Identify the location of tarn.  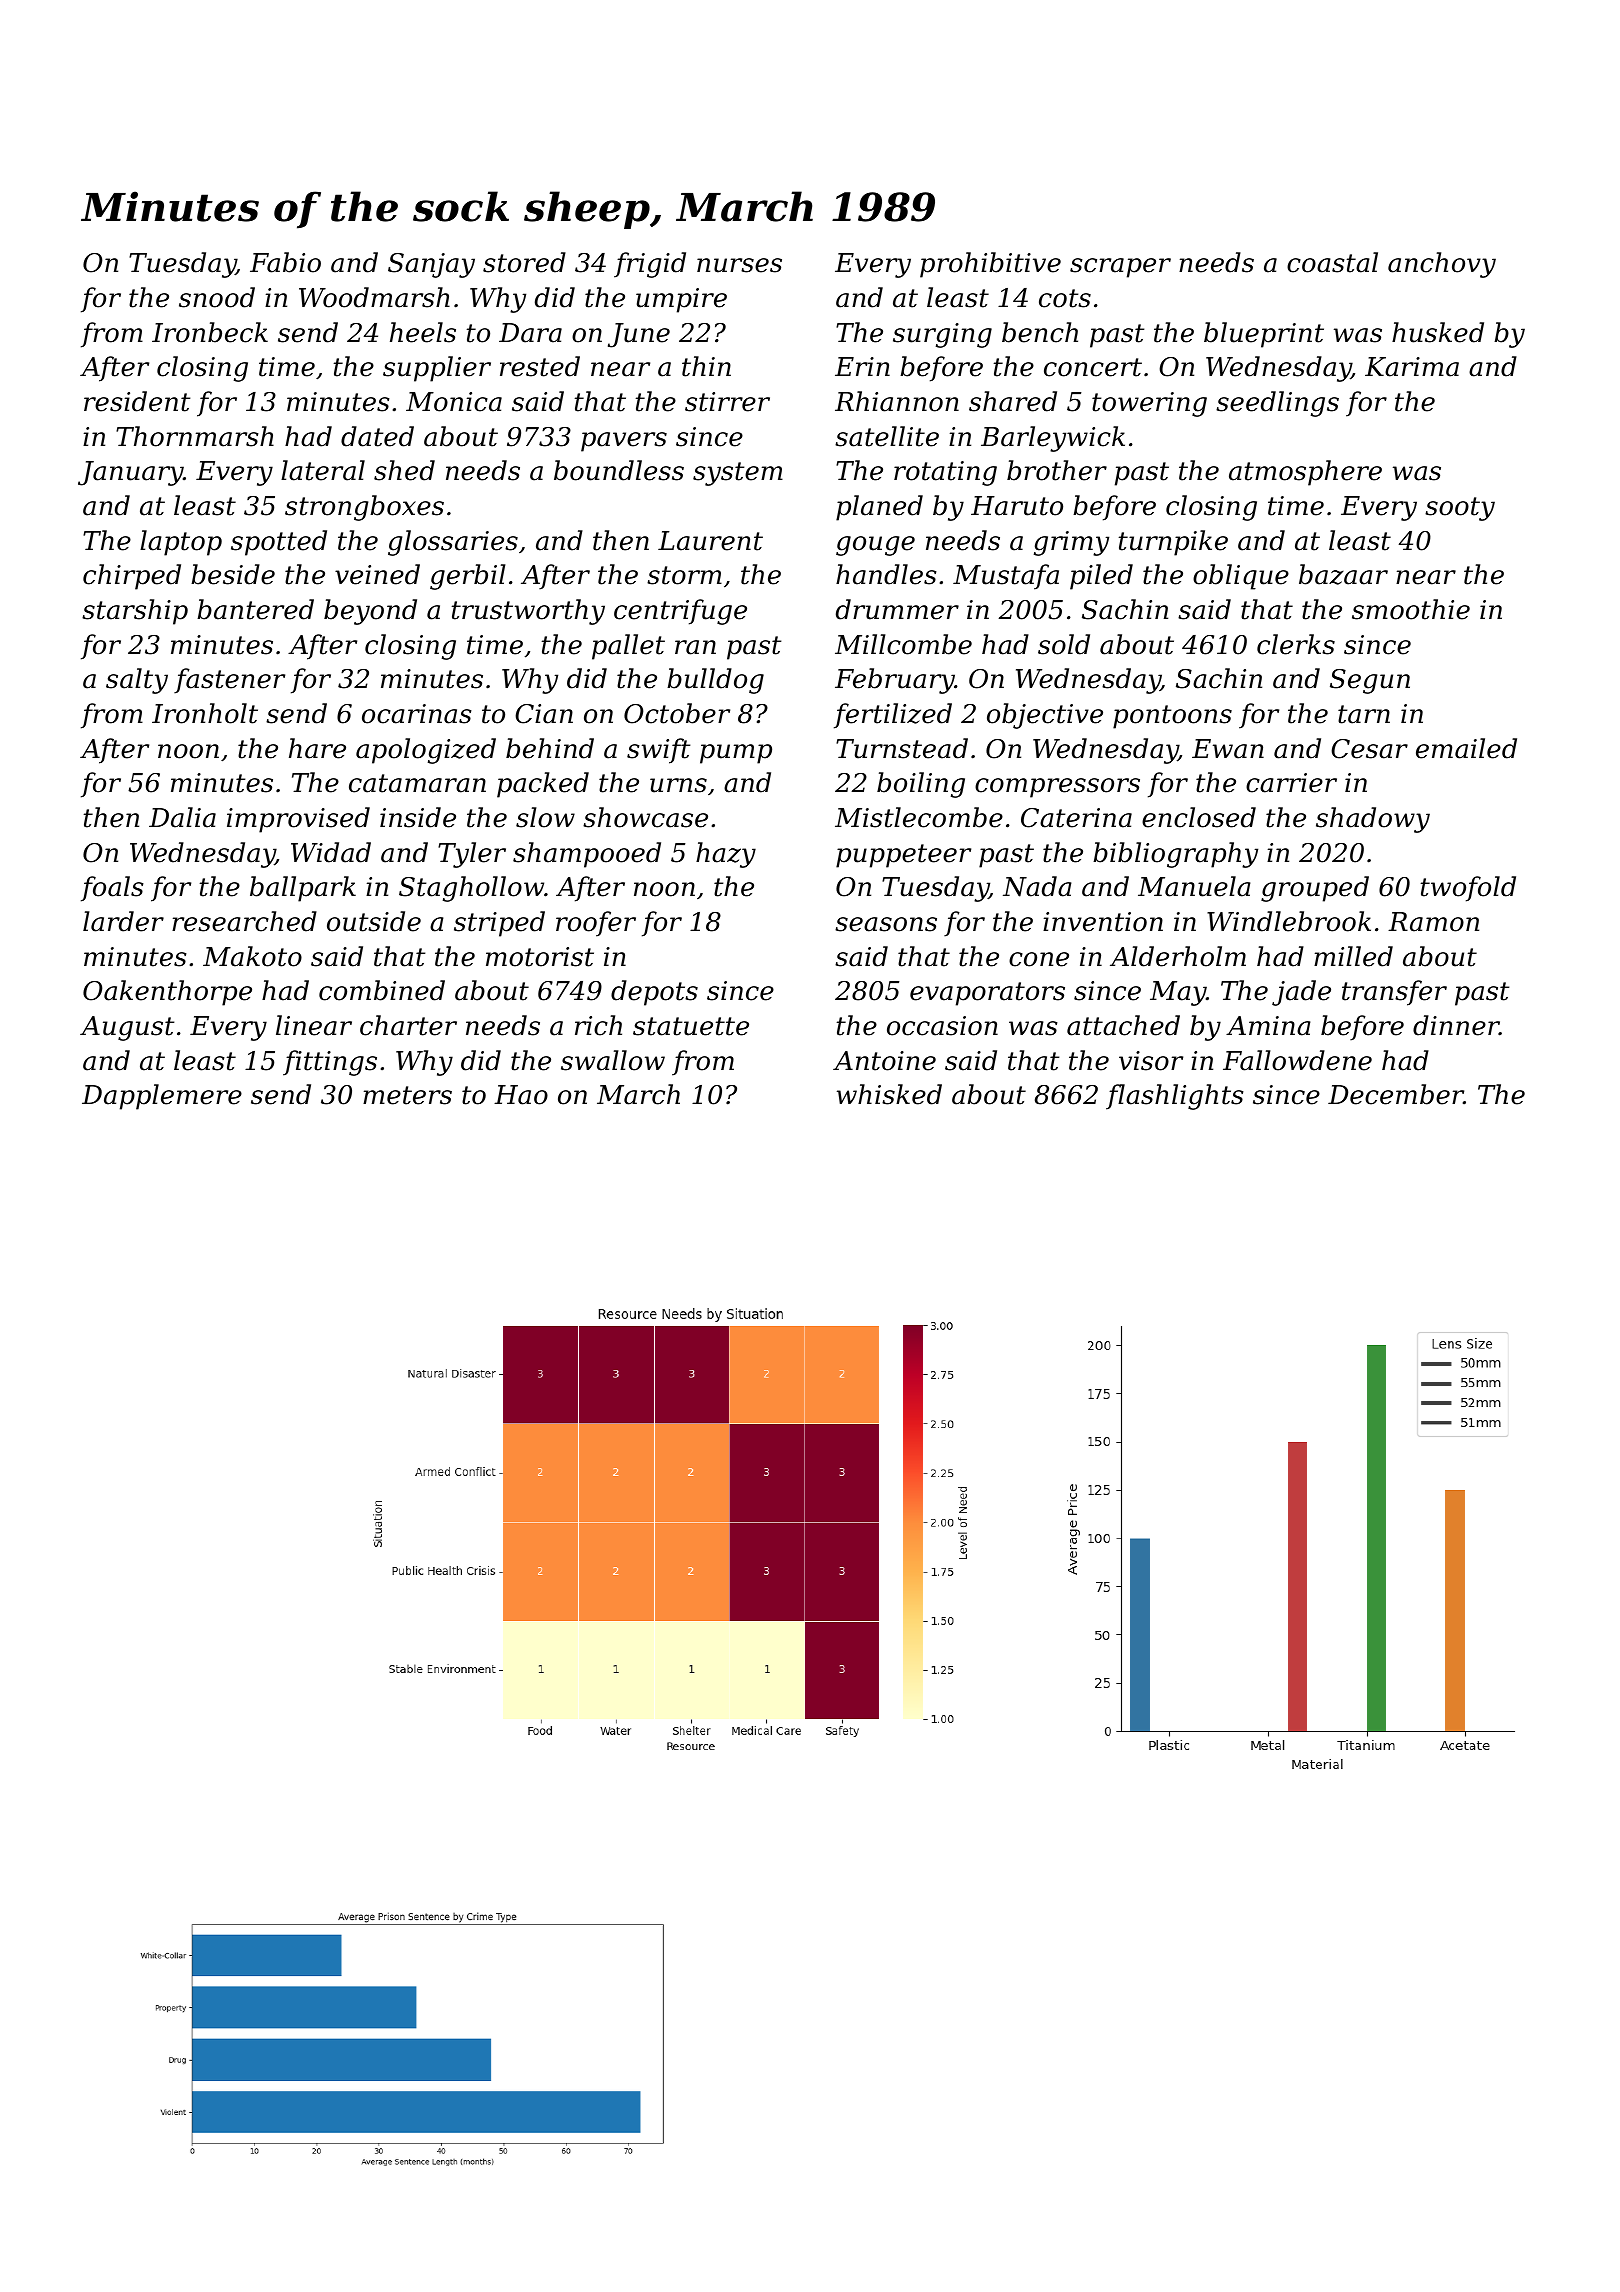
(1364, 714).
